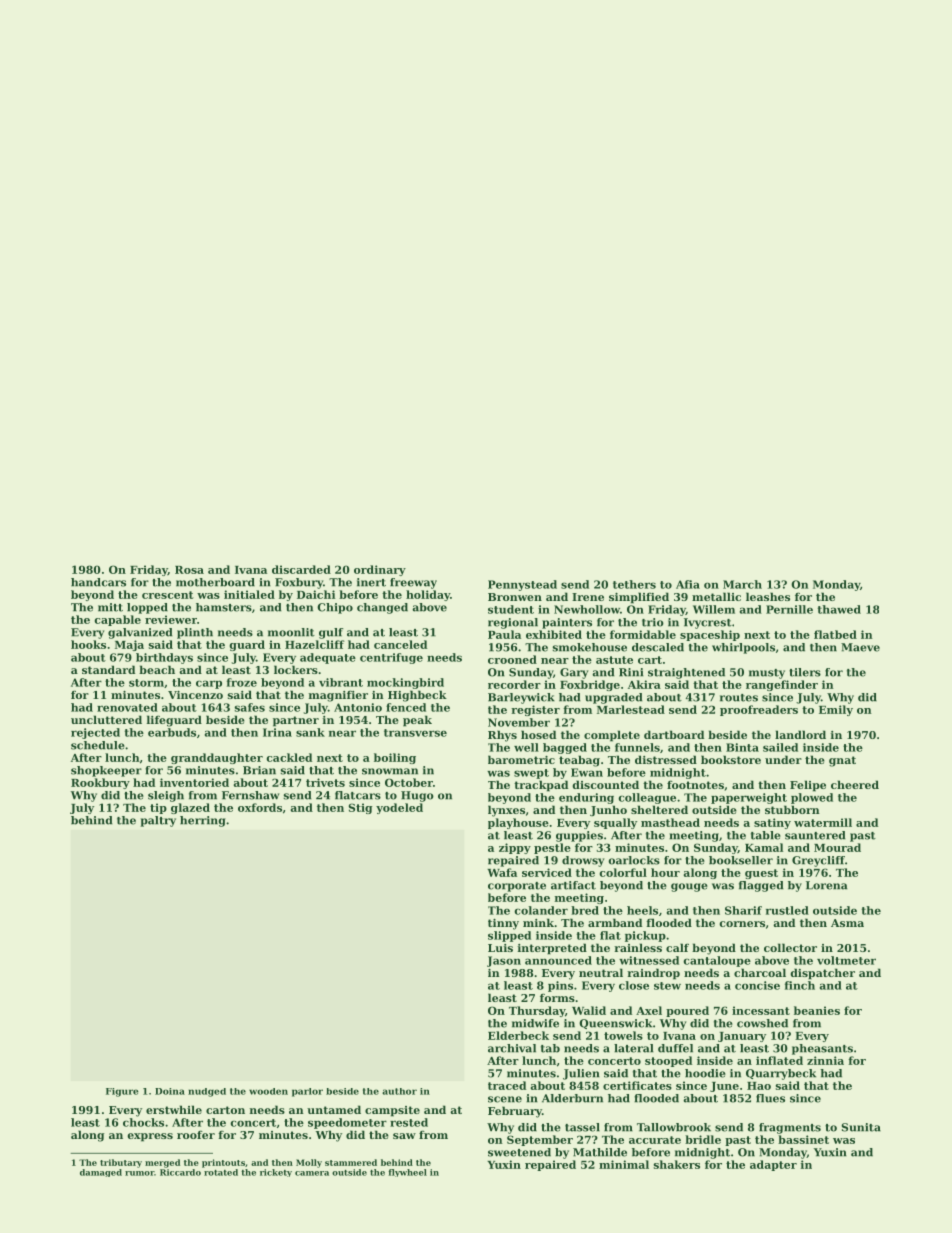 The image size is (952, 1233). I want to click on minimal, so click(624, 1164).
